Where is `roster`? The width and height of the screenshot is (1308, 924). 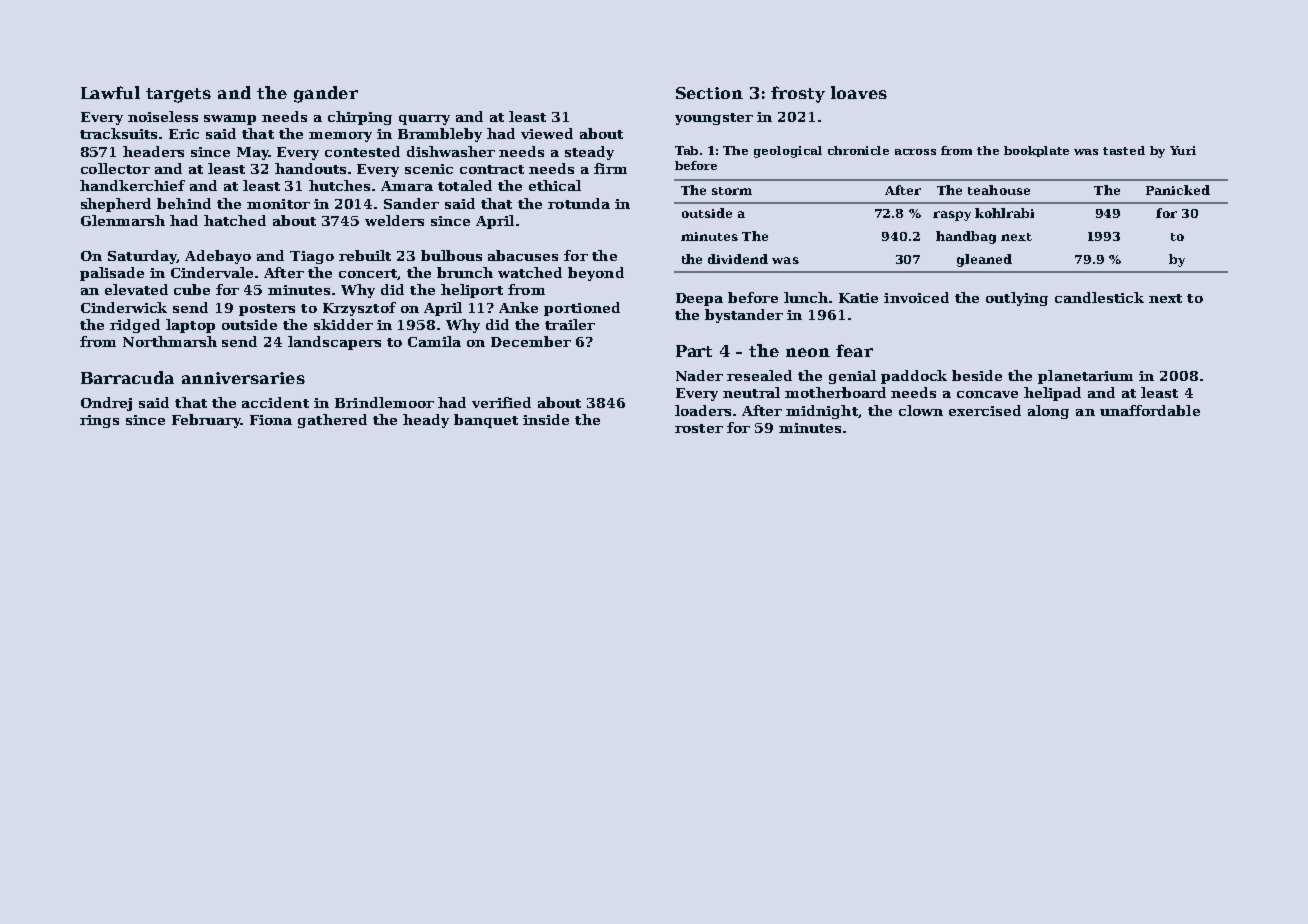 roster is located at coordinates (699, 428).
